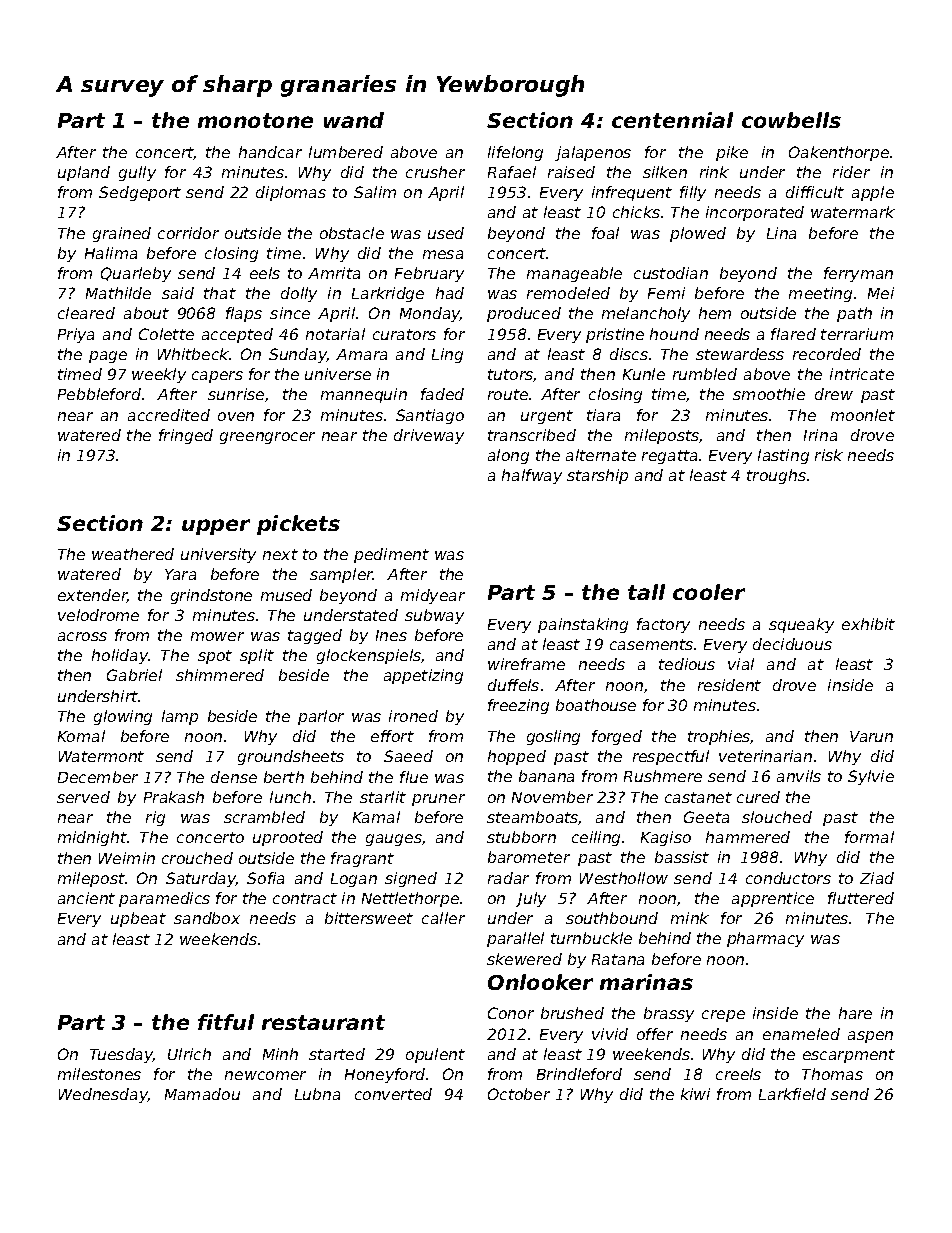  Describe the element at coordinates (267, 438) in the image. I see `greengrocer` at that location.
